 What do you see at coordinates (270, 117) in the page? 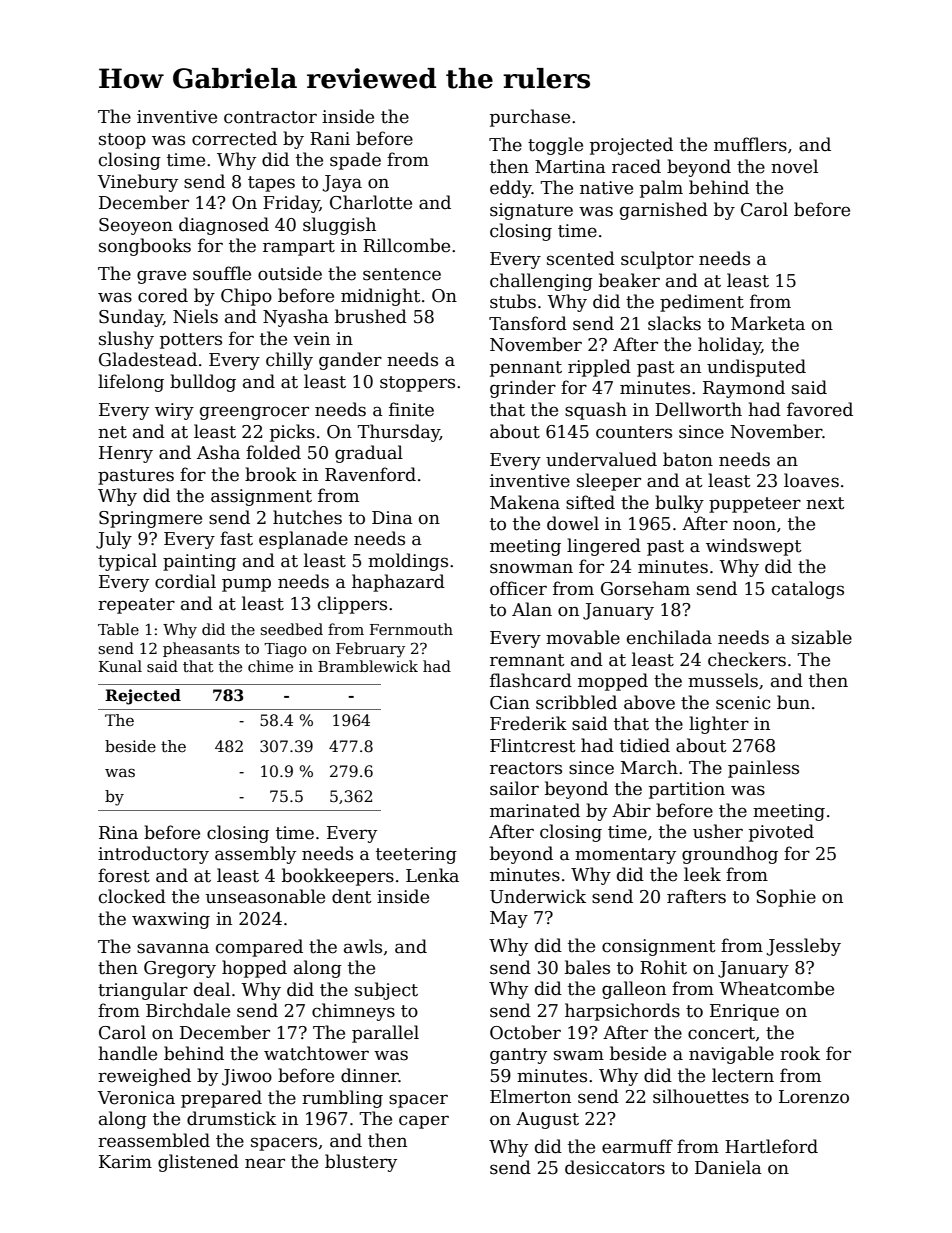
I see `contractor` at bounding box center [270, 117].
